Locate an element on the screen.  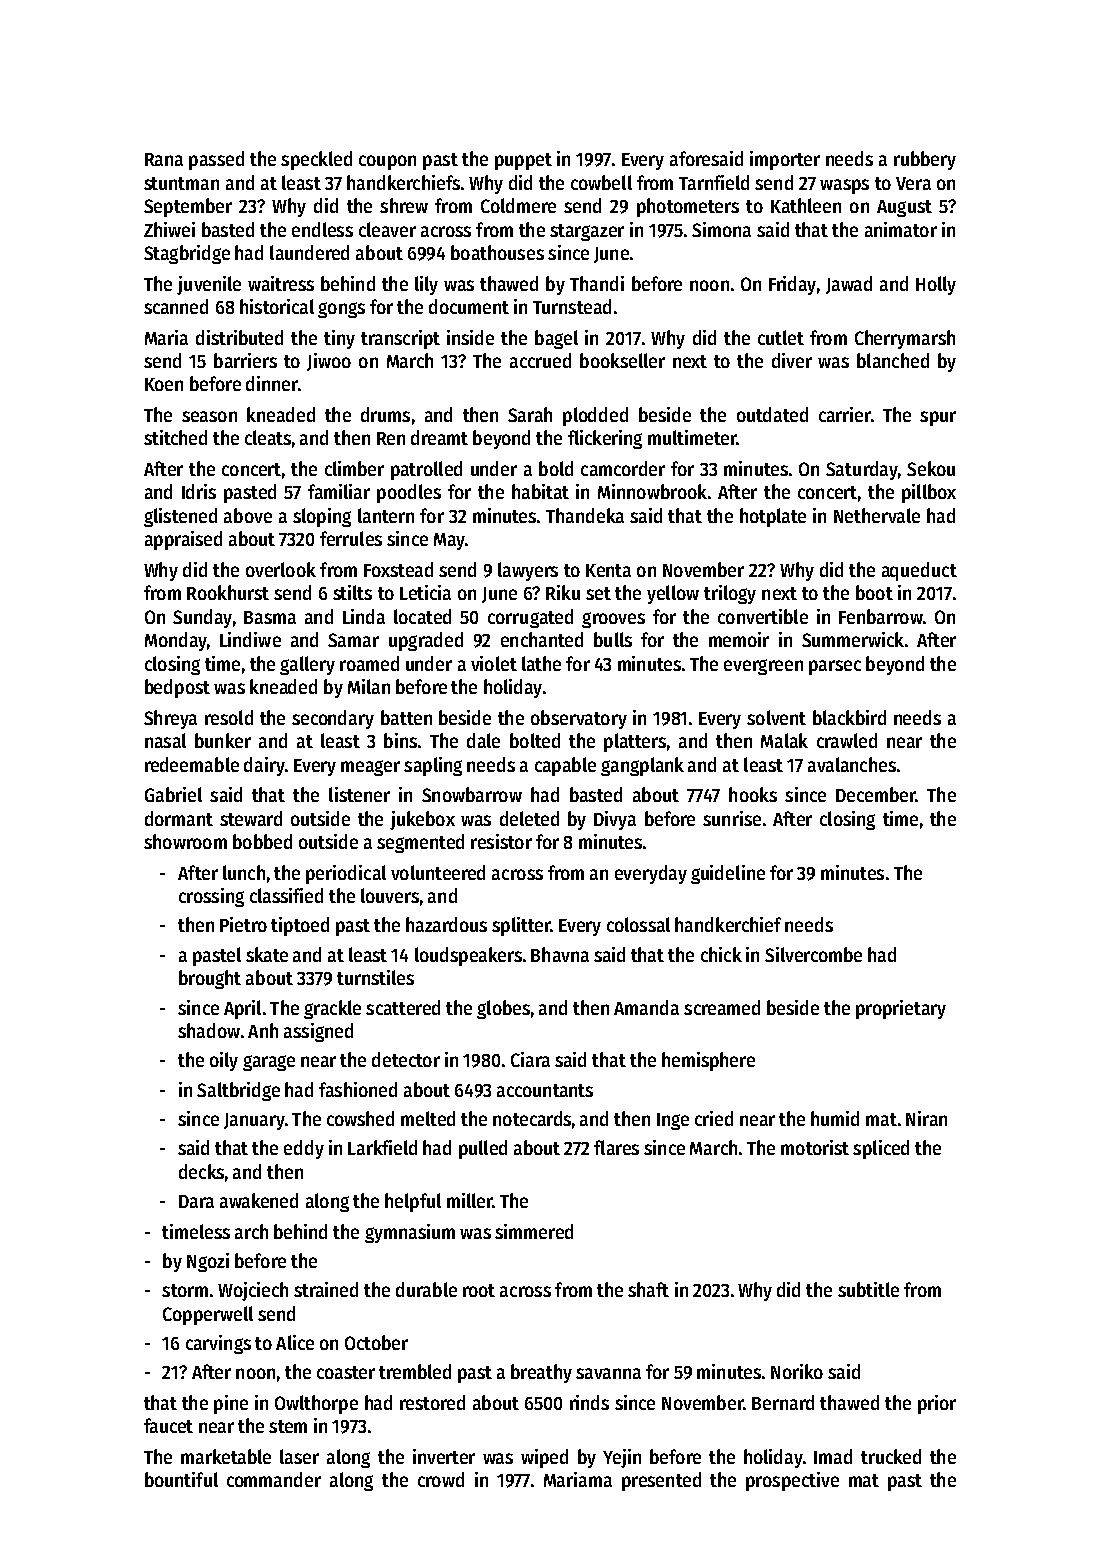
puppet is located at coordinates (523, 161).
